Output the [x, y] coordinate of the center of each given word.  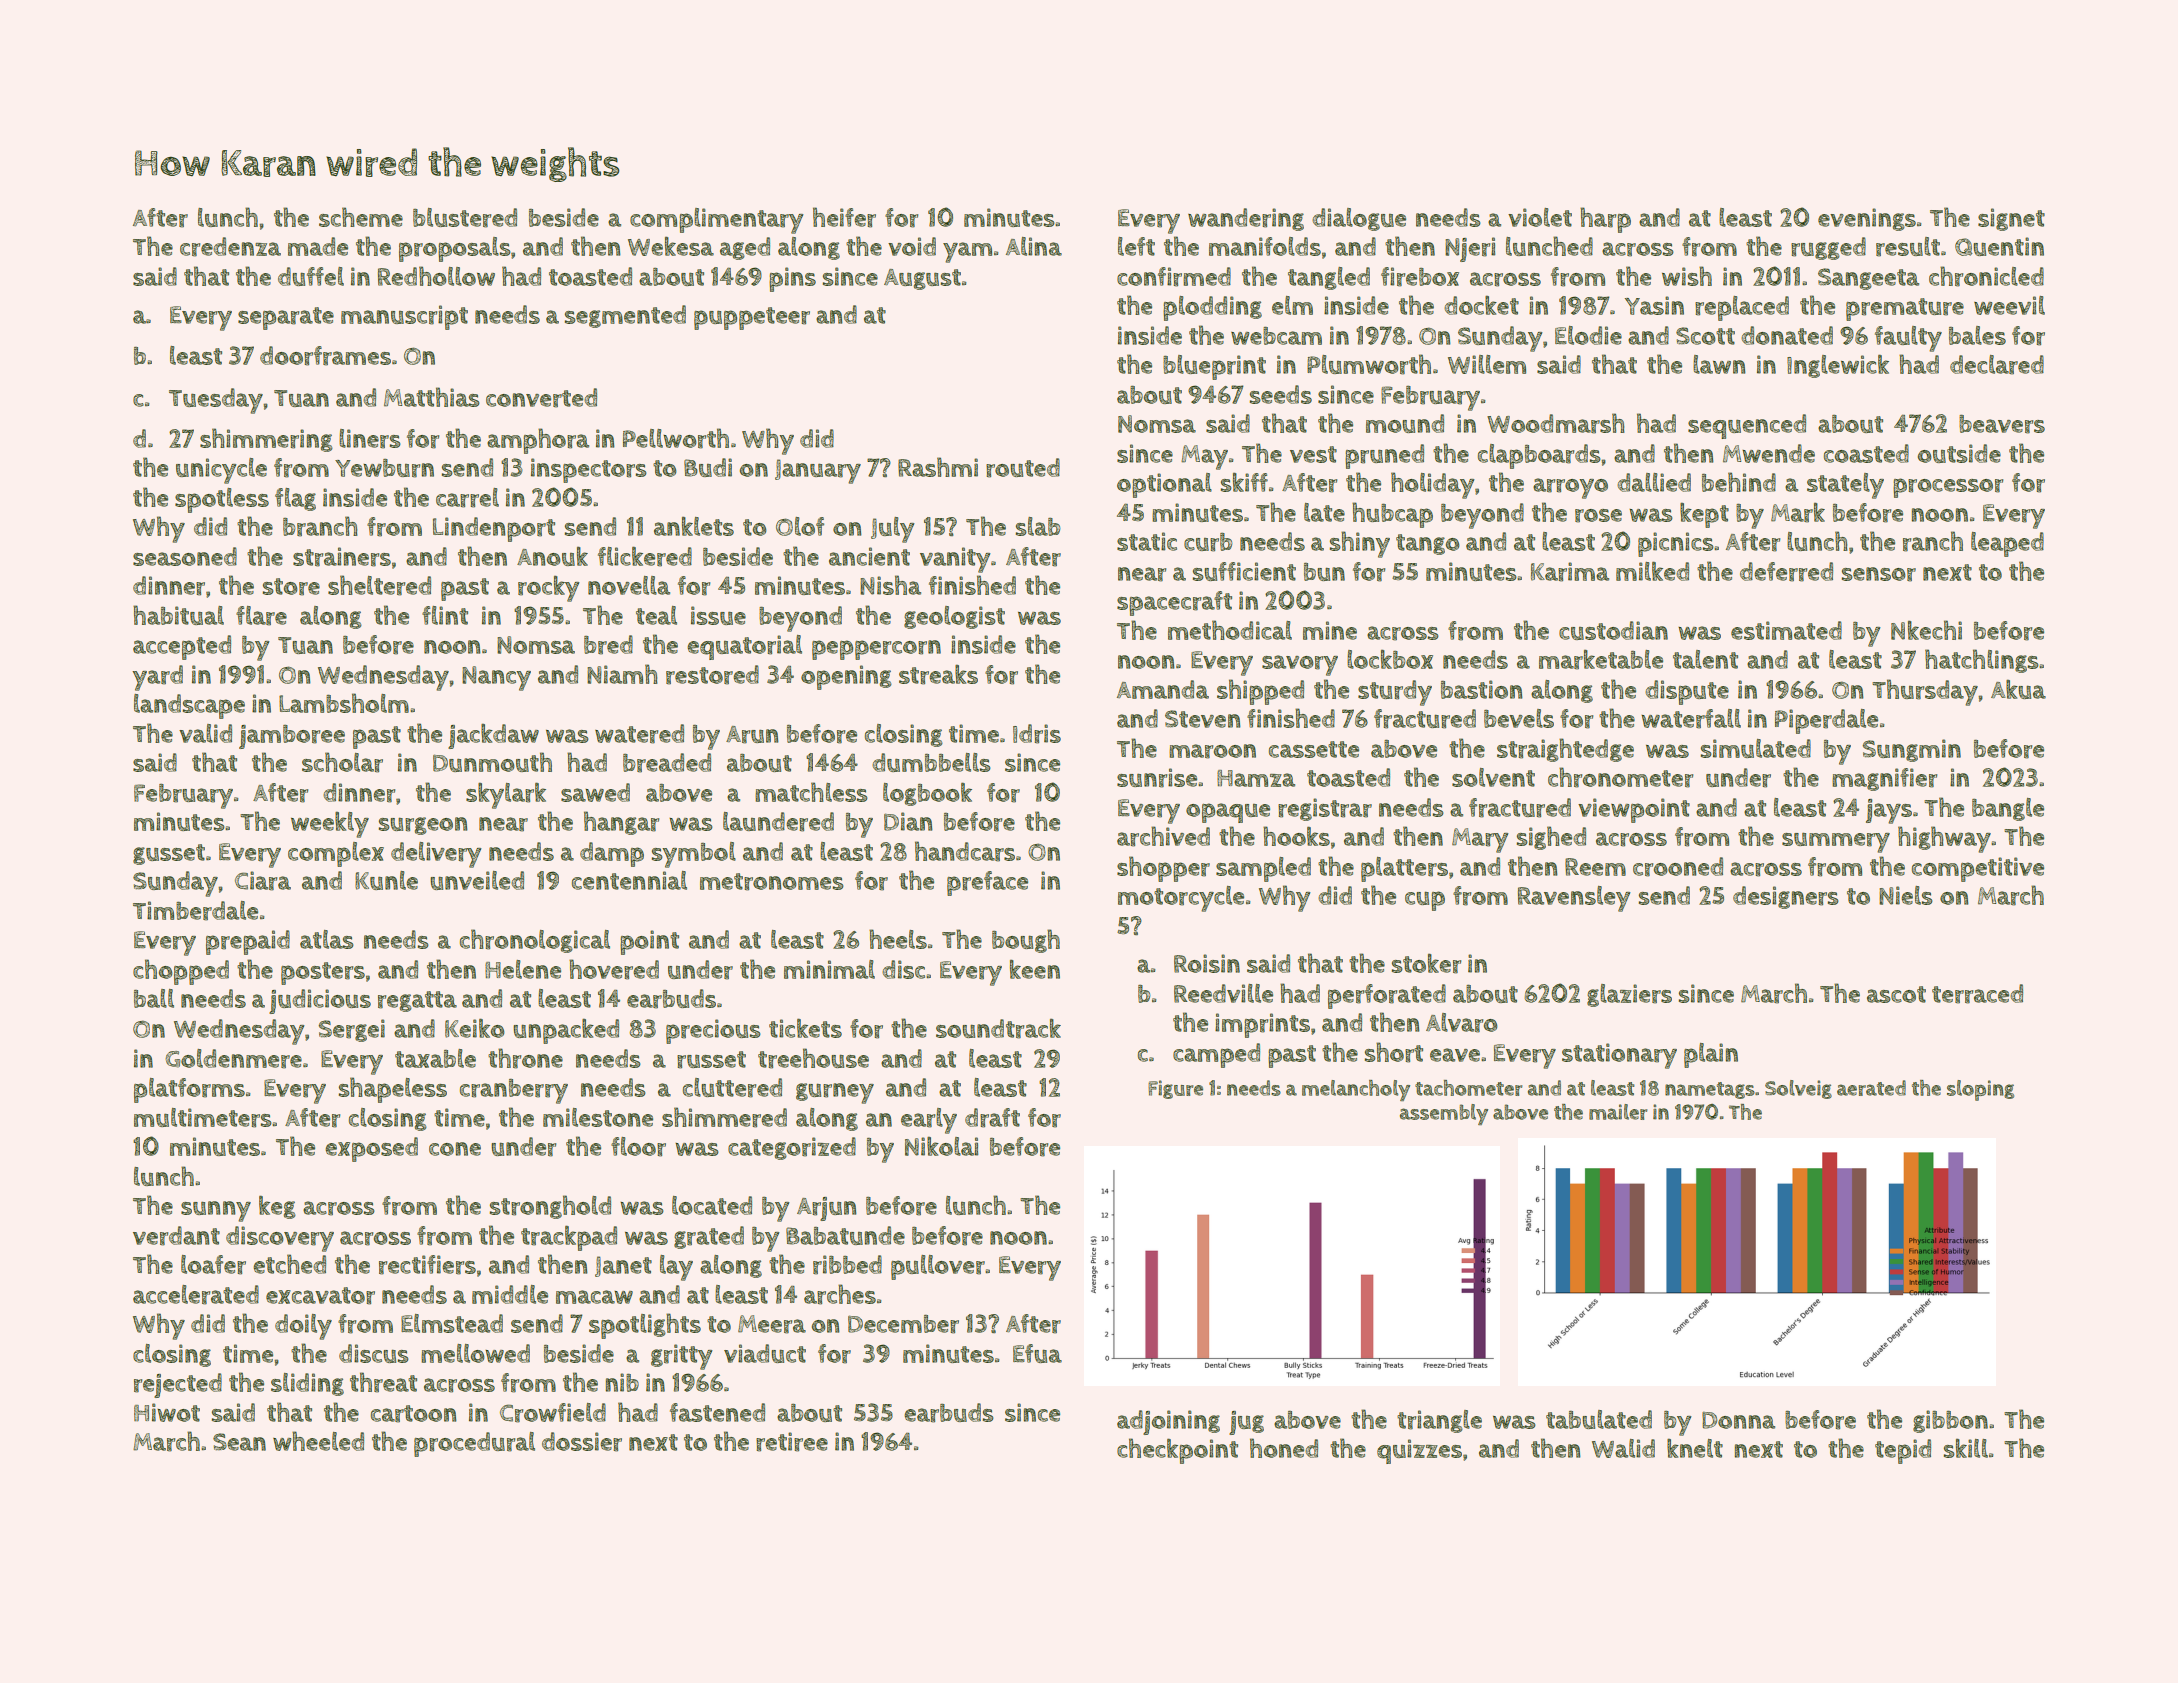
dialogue [1359, 219]
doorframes [325, 356]
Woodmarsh [1556, 423]
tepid [1903, 1451]
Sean [239, 1442]
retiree [792, 1442]
